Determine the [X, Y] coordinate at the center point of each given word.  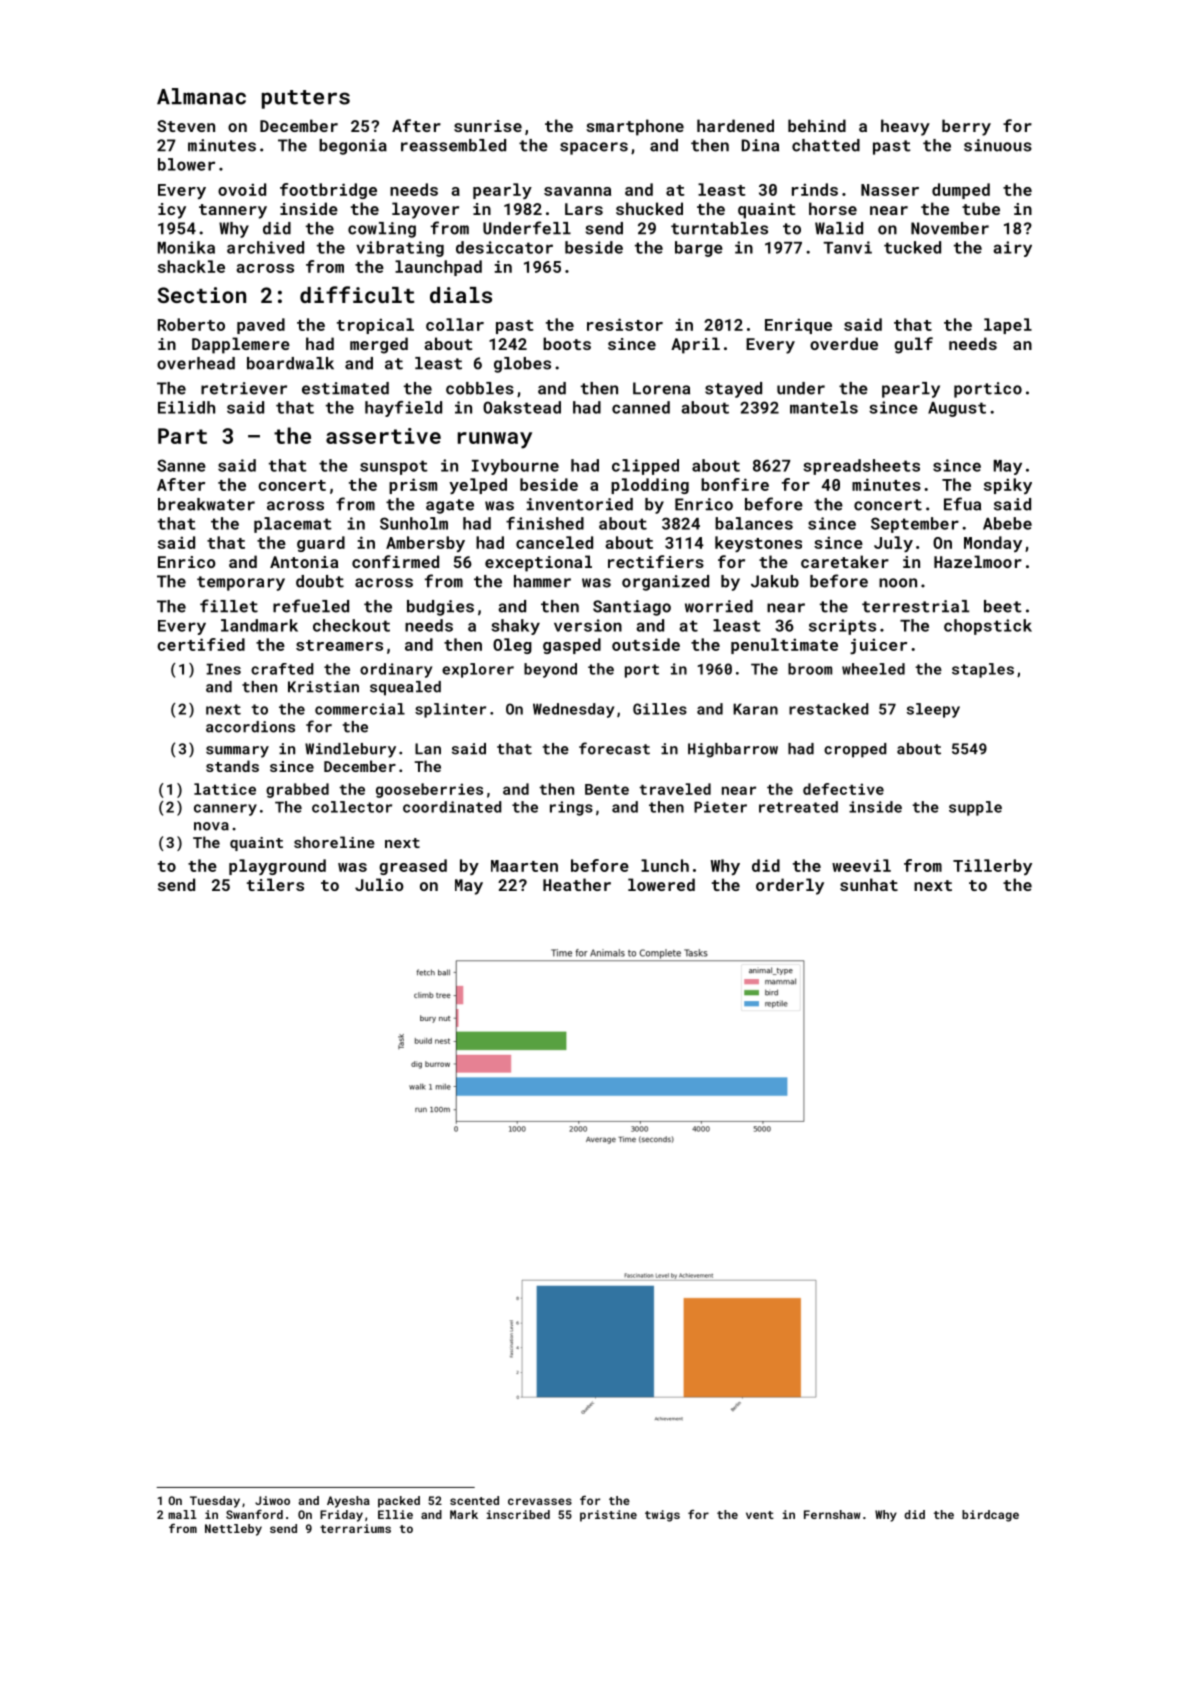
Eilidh [186, 407]
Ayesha [348, 1502]
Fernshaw [832, 1514]
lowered [661, 884]
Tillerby [992, 867]
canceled [554, 542]
